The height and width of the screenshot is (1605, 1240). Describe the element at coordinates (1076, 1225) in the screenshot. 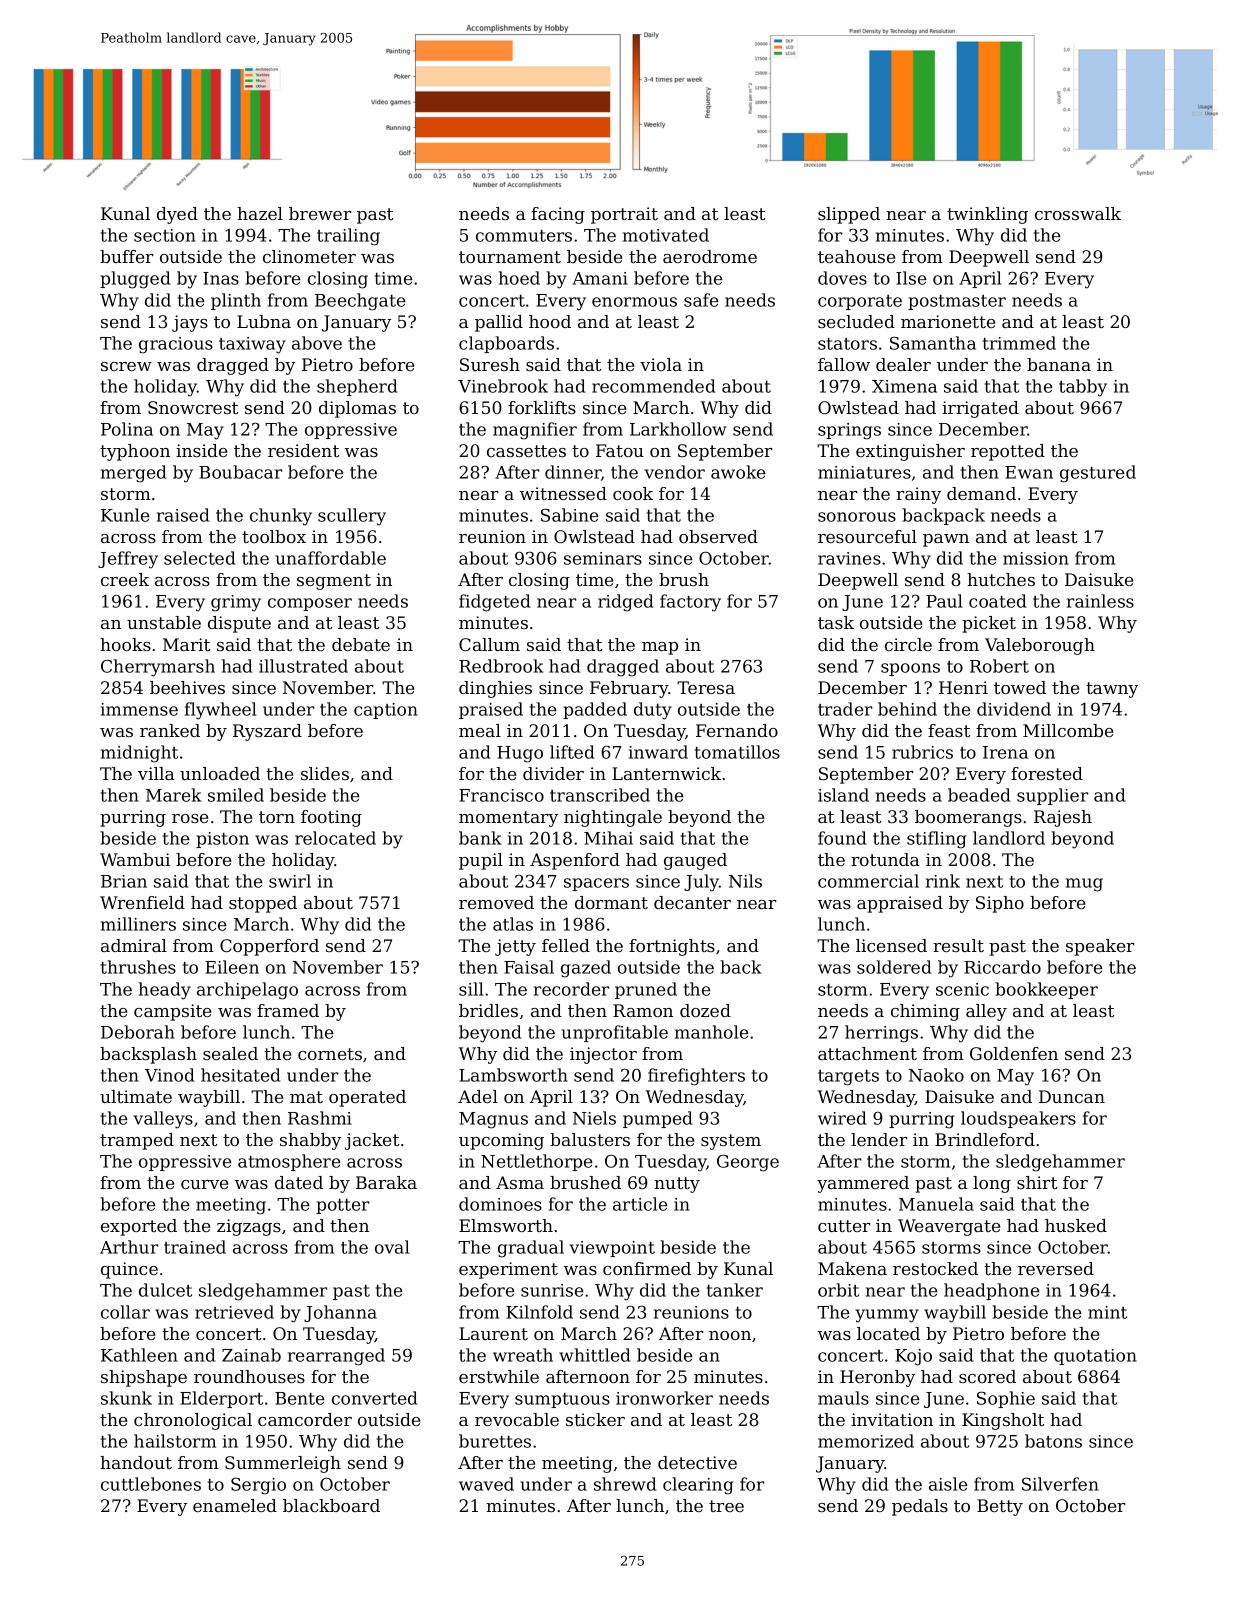

I see `husked` at that location.
